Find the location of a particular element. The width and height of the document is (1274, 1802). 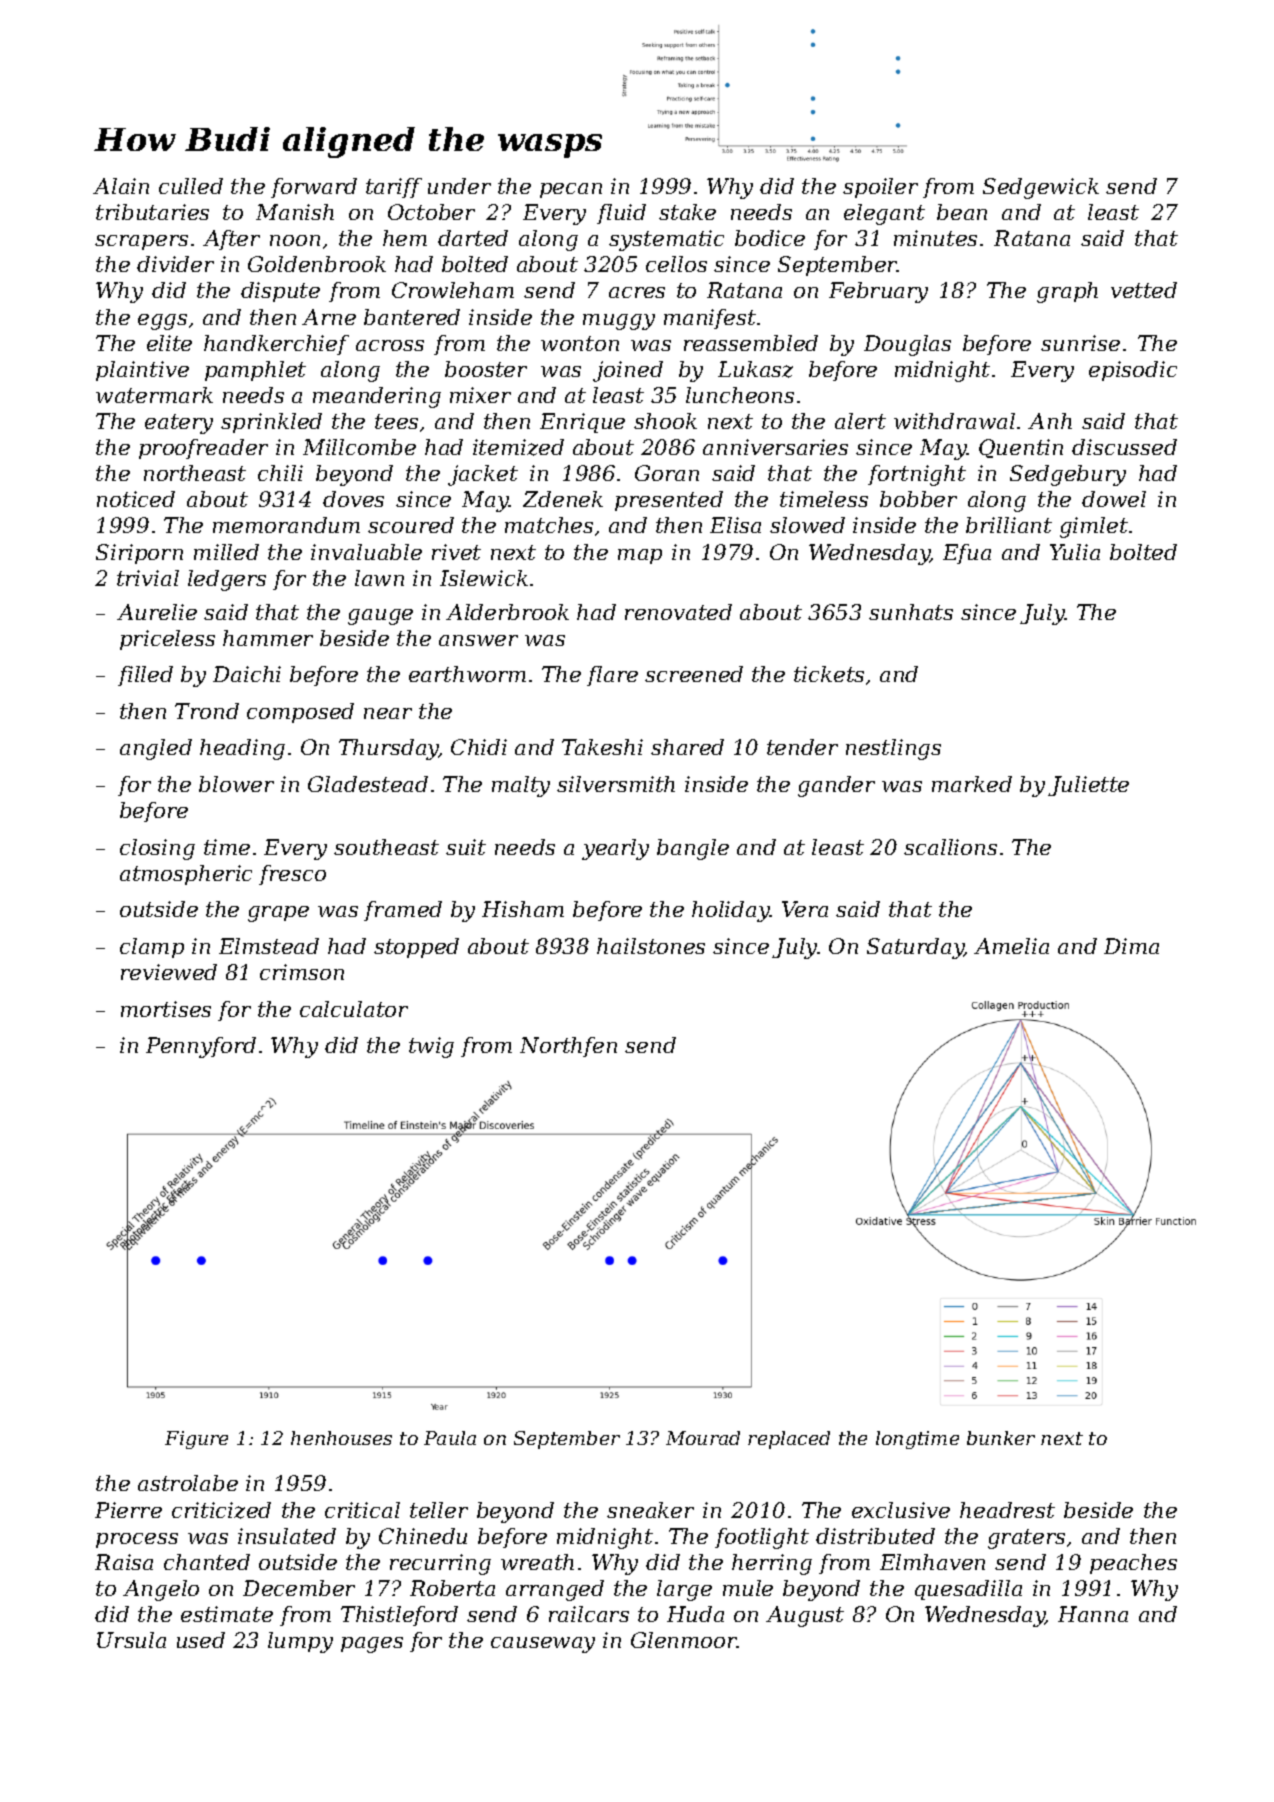

Glenmoor is located at coordinates (684, 1640).
